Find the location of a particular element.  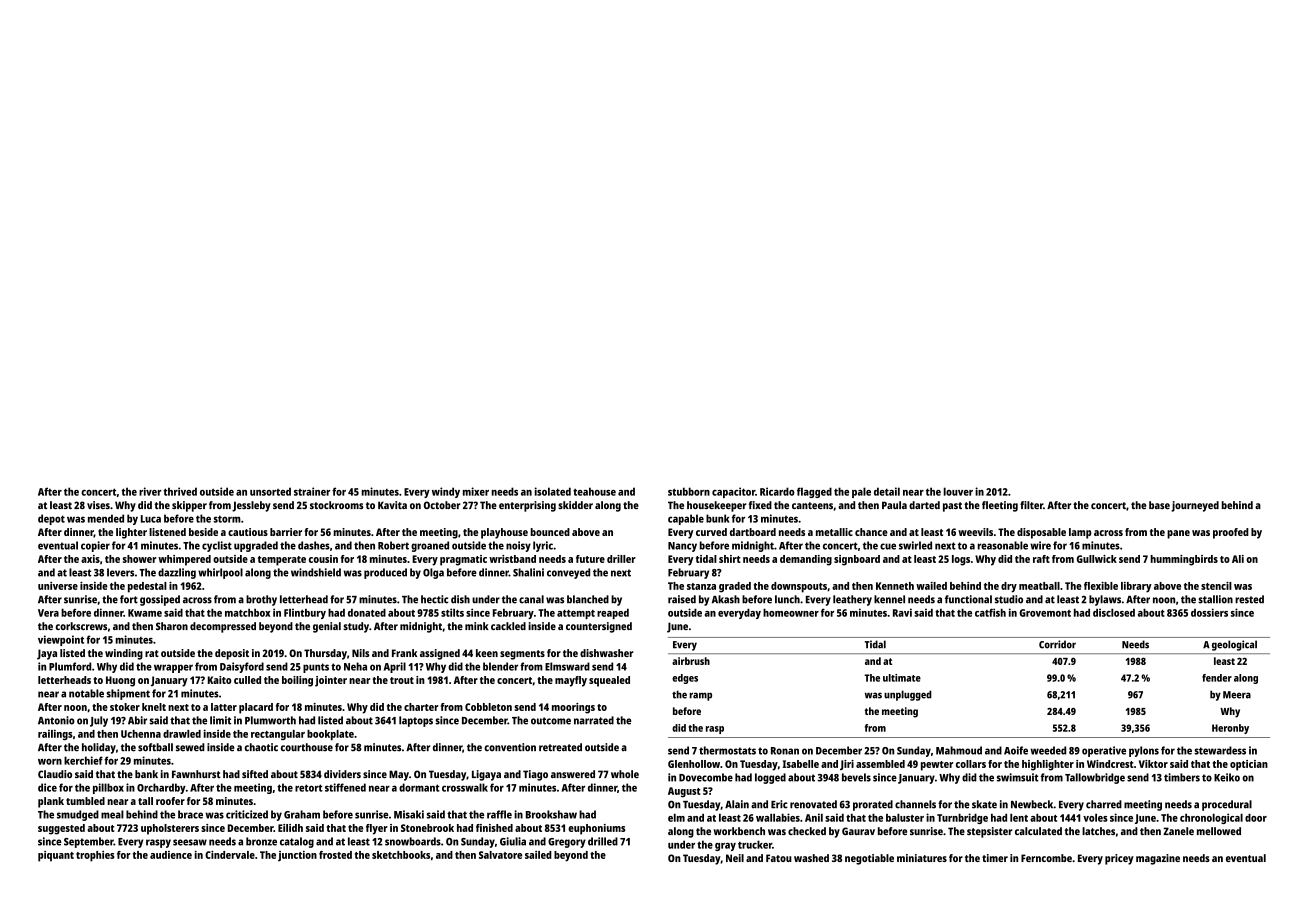

river is located at coordinates (150, 491).
